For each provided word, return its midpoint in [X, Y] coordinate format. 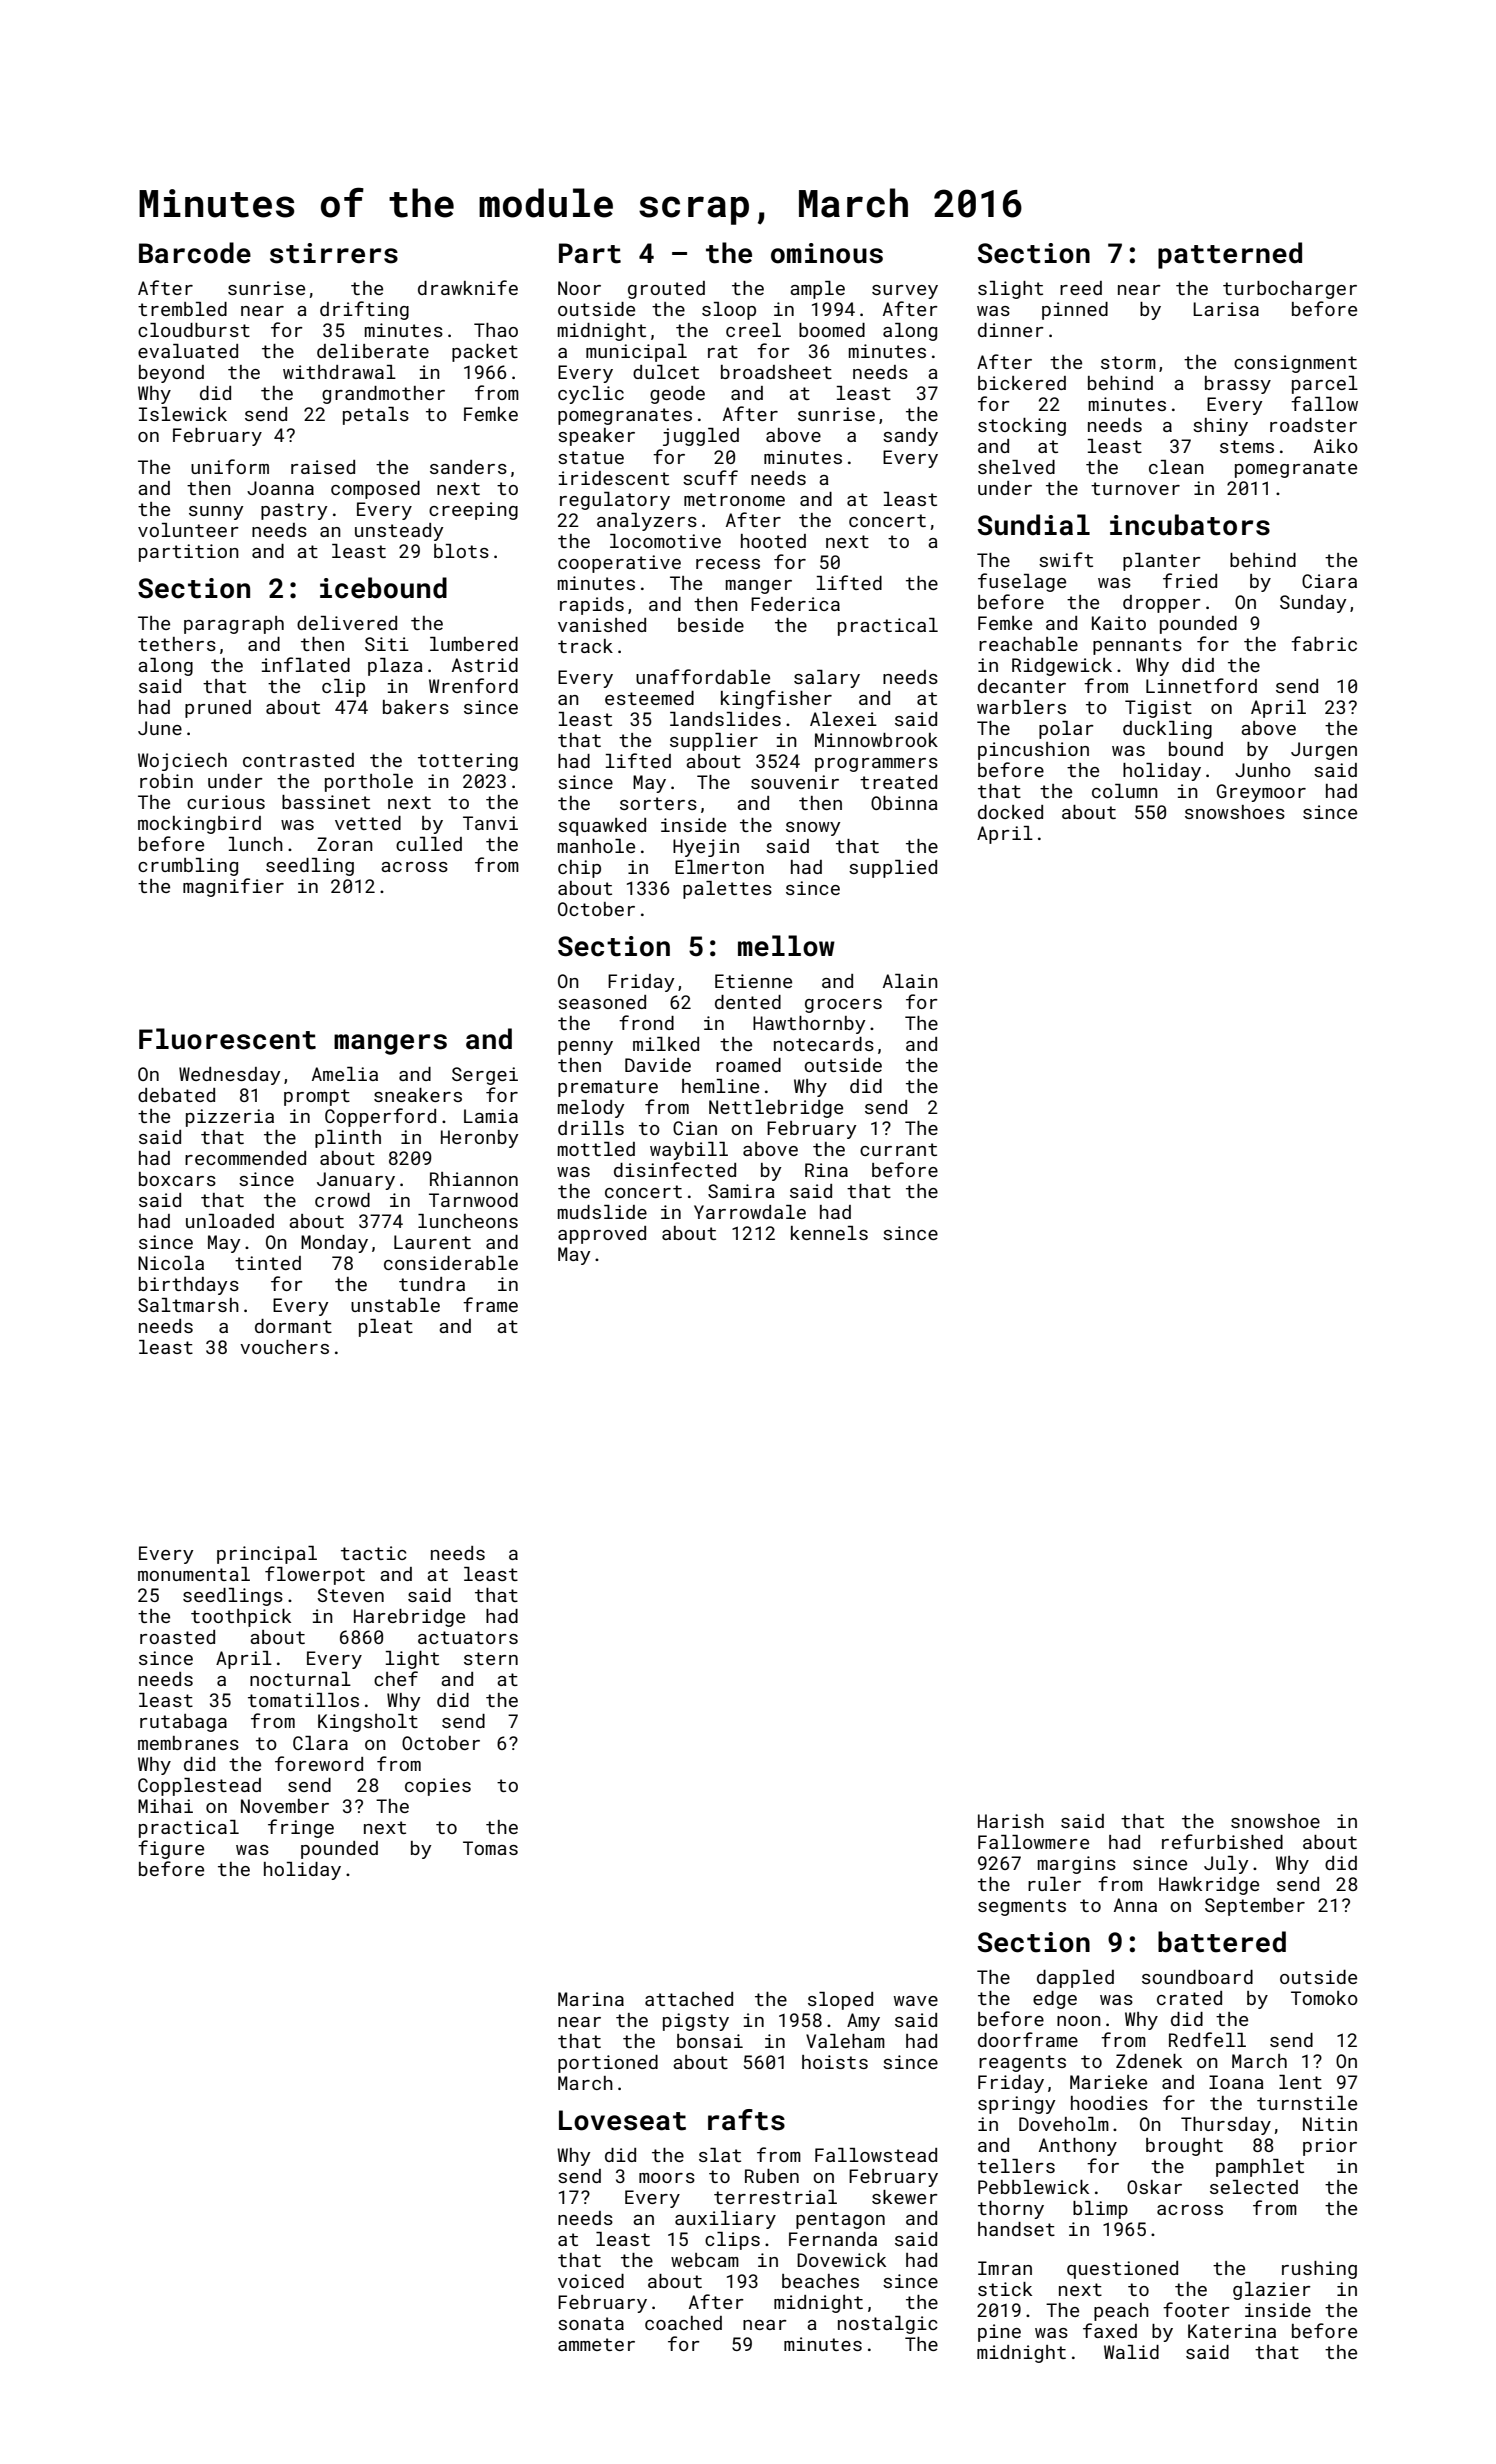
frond [646, 1022]
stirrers [334, 253]
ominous [827, 253]
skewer [905, 2197]
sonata [591, 2323]
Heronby [479, 1139]
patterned [1230, 255]
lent [1300, 2082]
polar [1066, 730]
